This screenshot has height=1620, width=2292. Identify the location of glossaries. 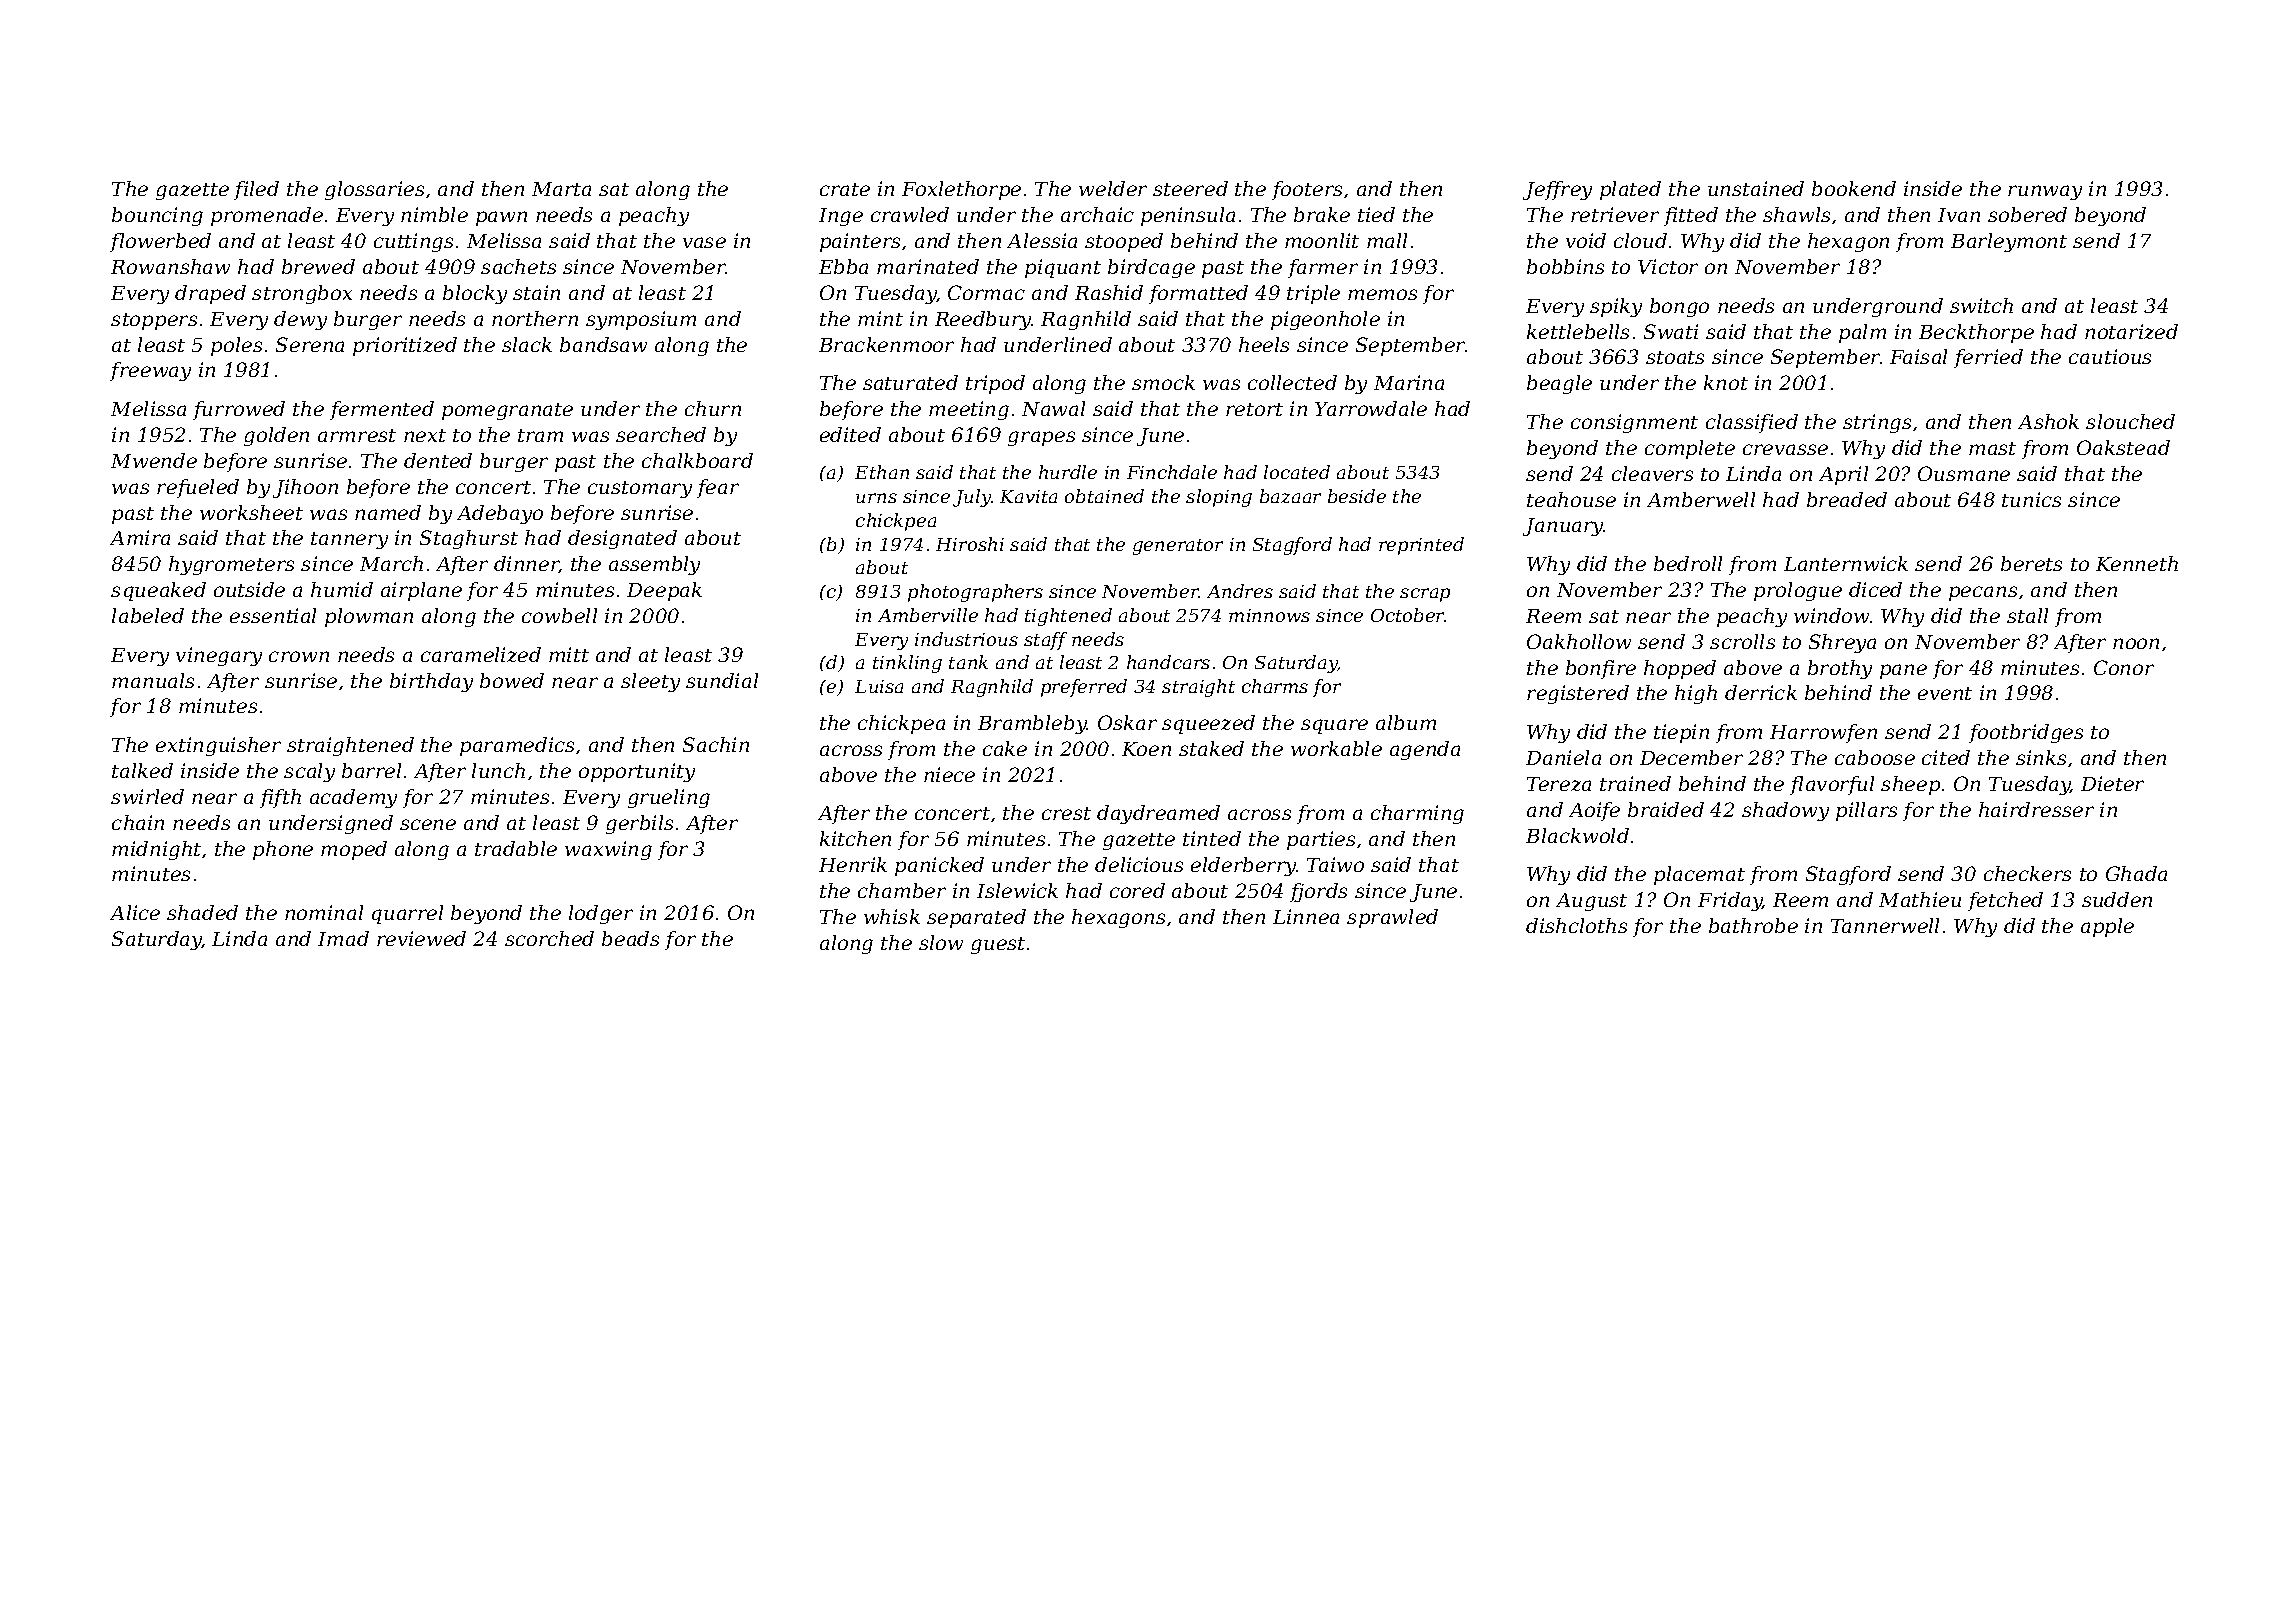
(374, 190).
